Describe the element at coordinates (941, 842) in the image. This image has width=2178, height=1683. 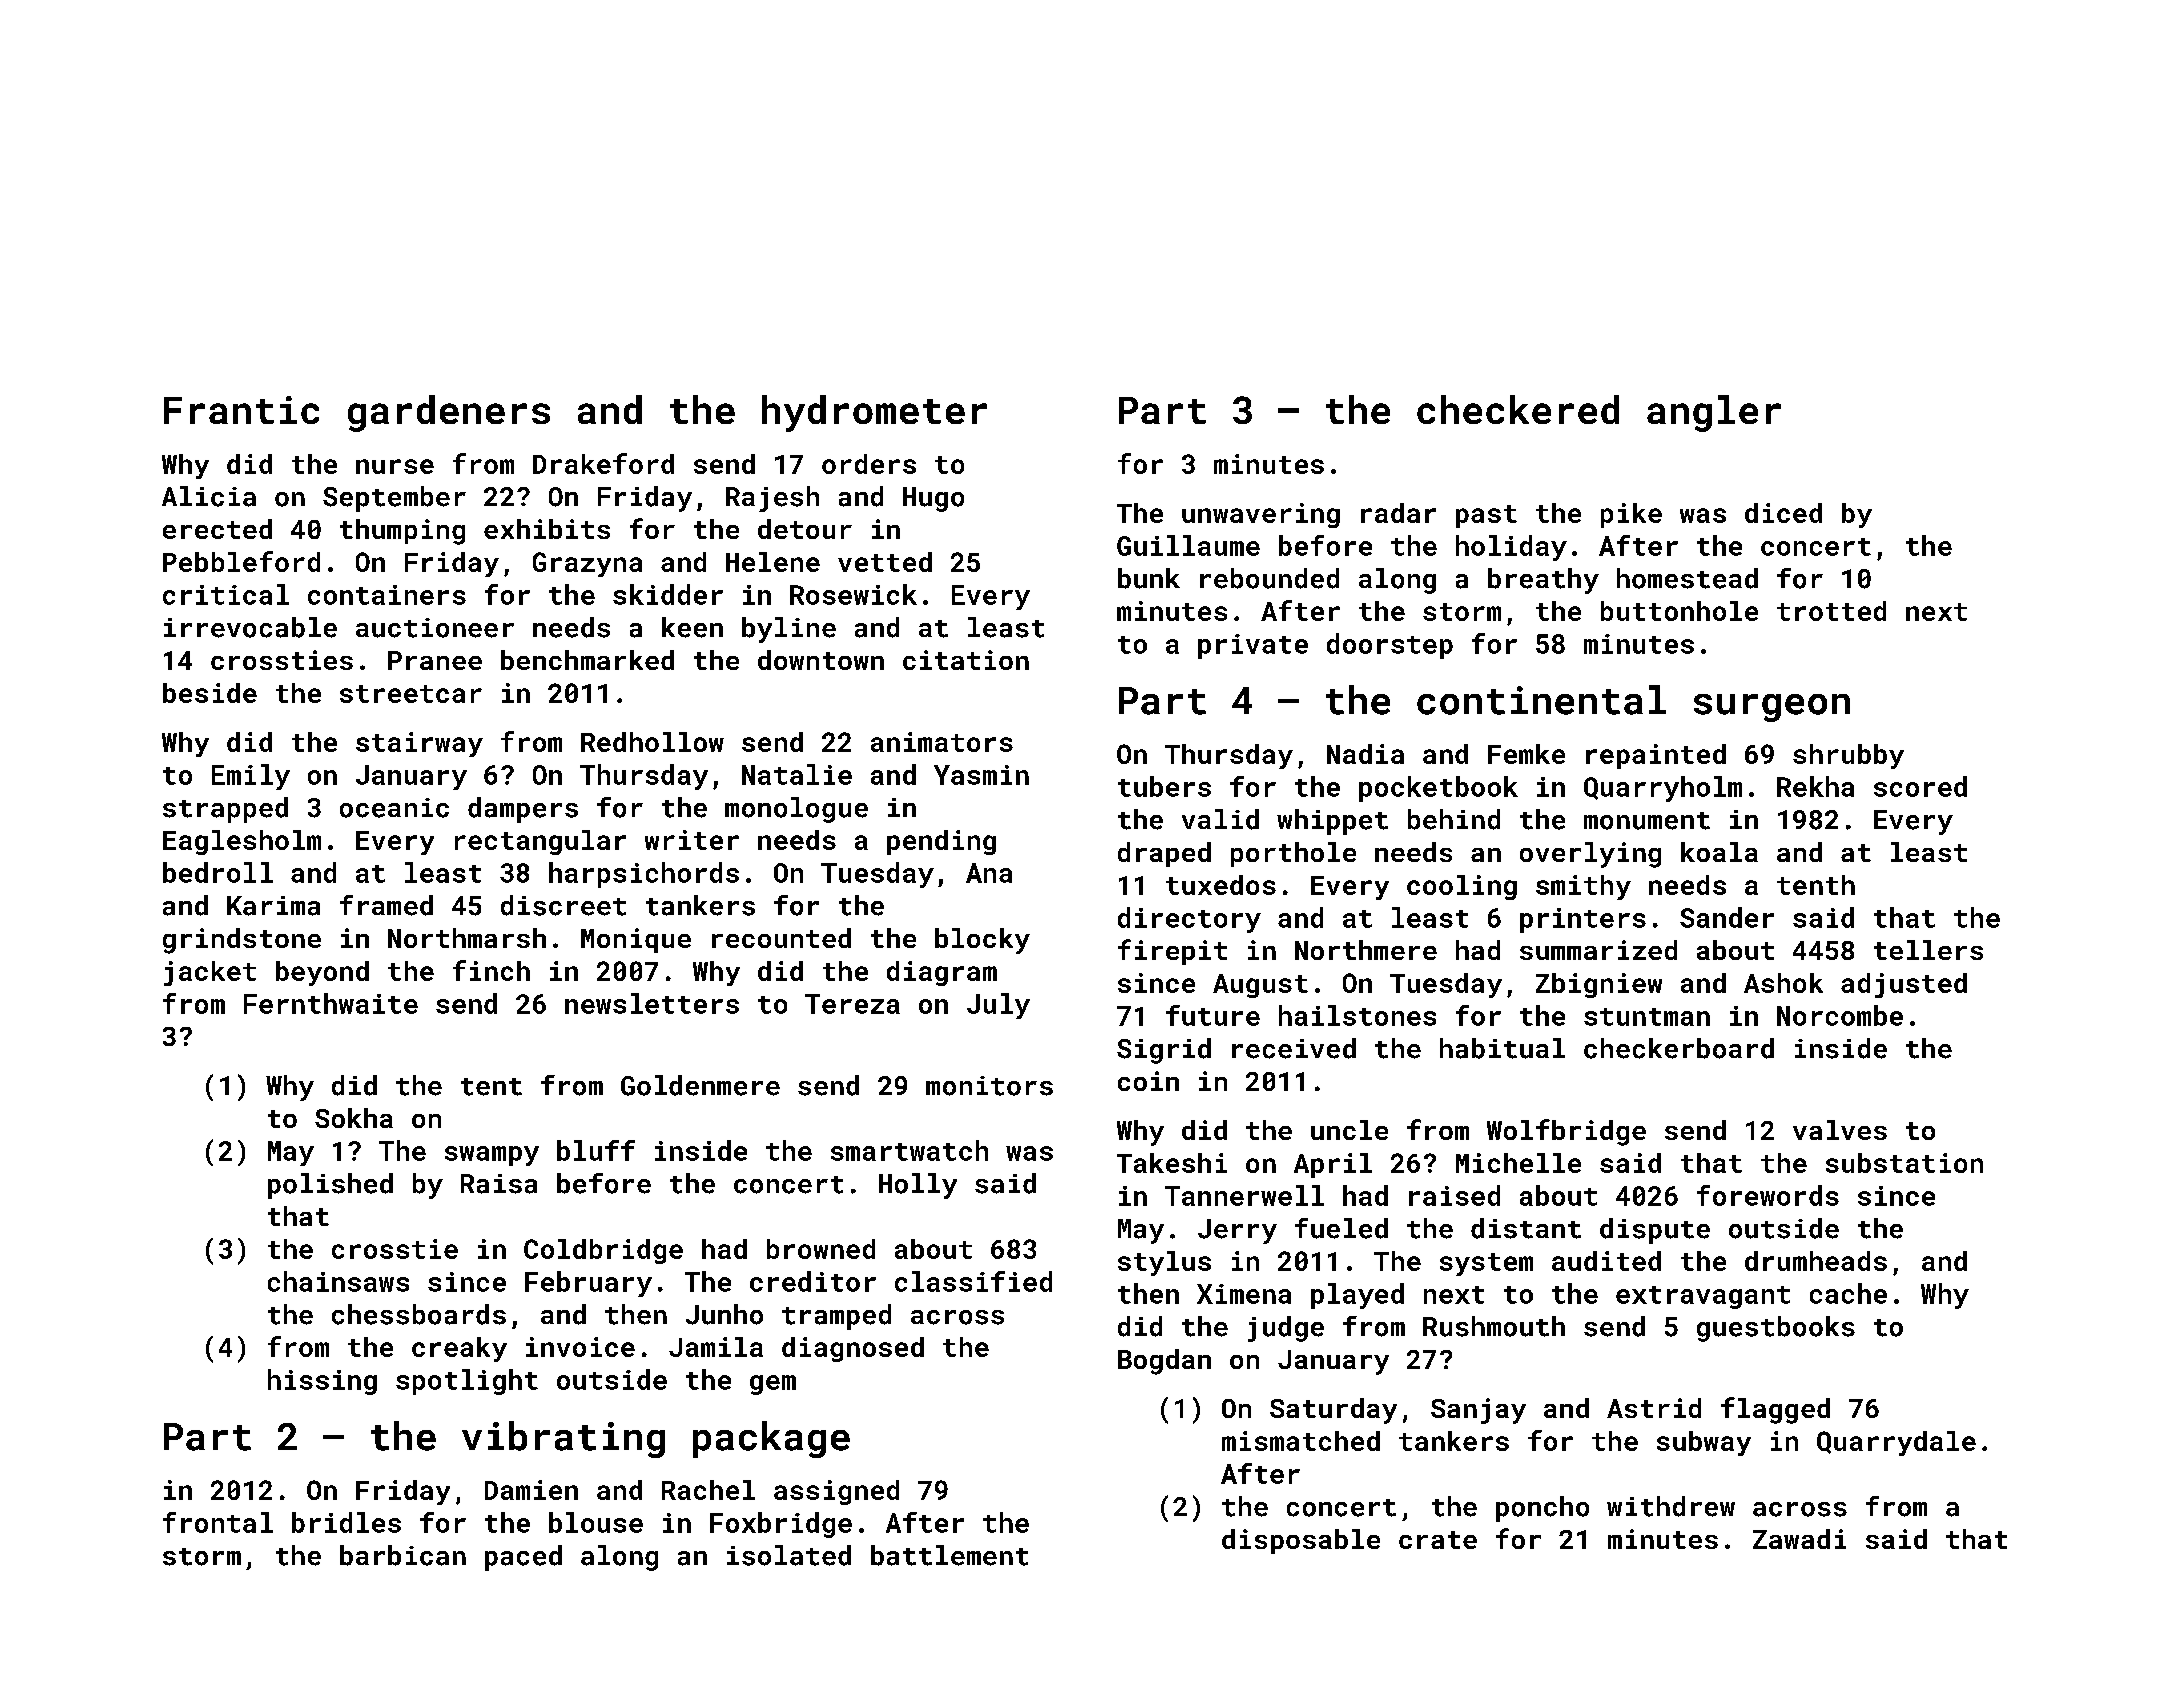
I see `pending` at that location.
